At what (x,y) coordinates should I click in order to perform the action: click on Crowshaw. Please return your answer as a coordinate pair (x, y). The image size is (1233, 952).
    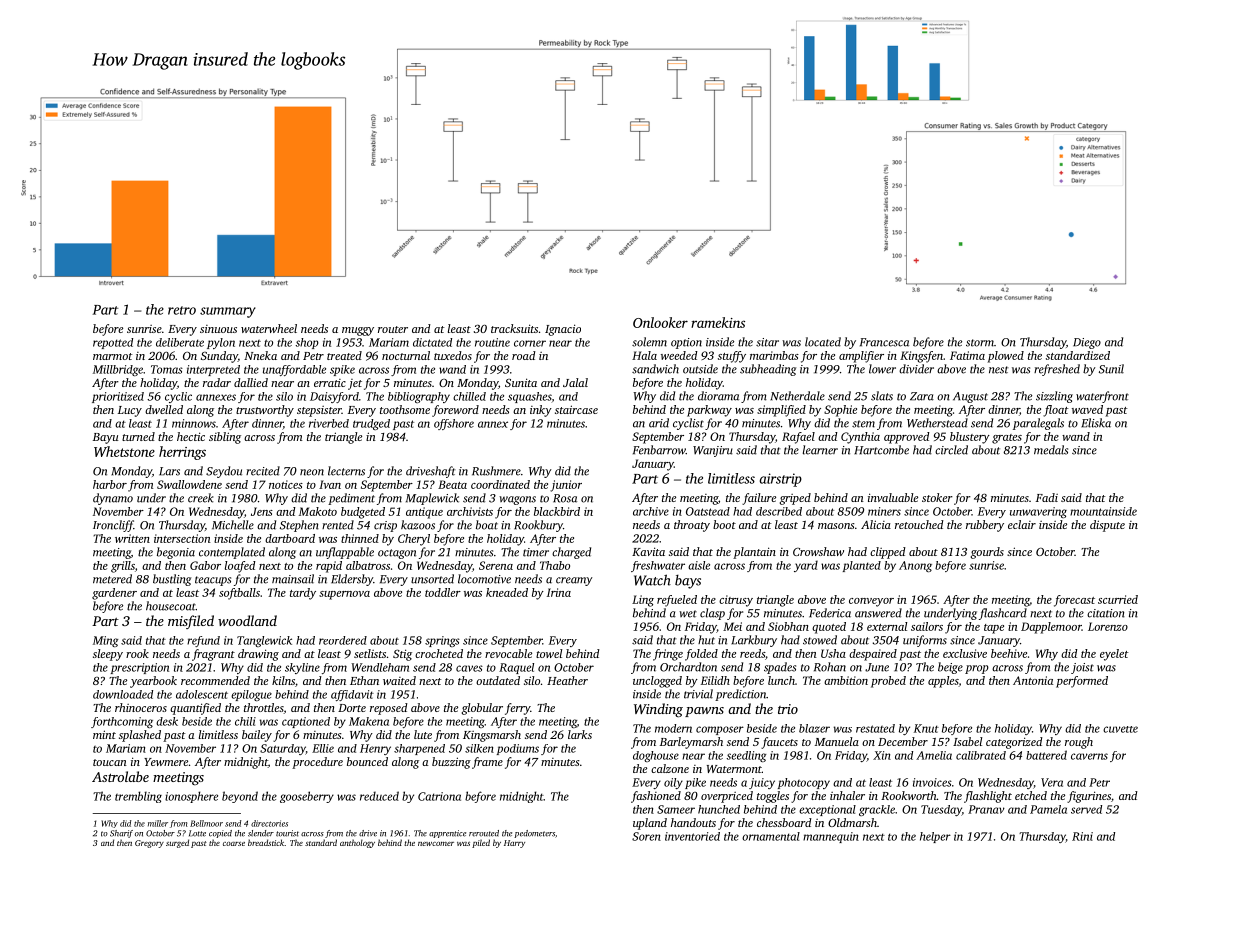
    Looking at the image, I should click on (818, 551).
